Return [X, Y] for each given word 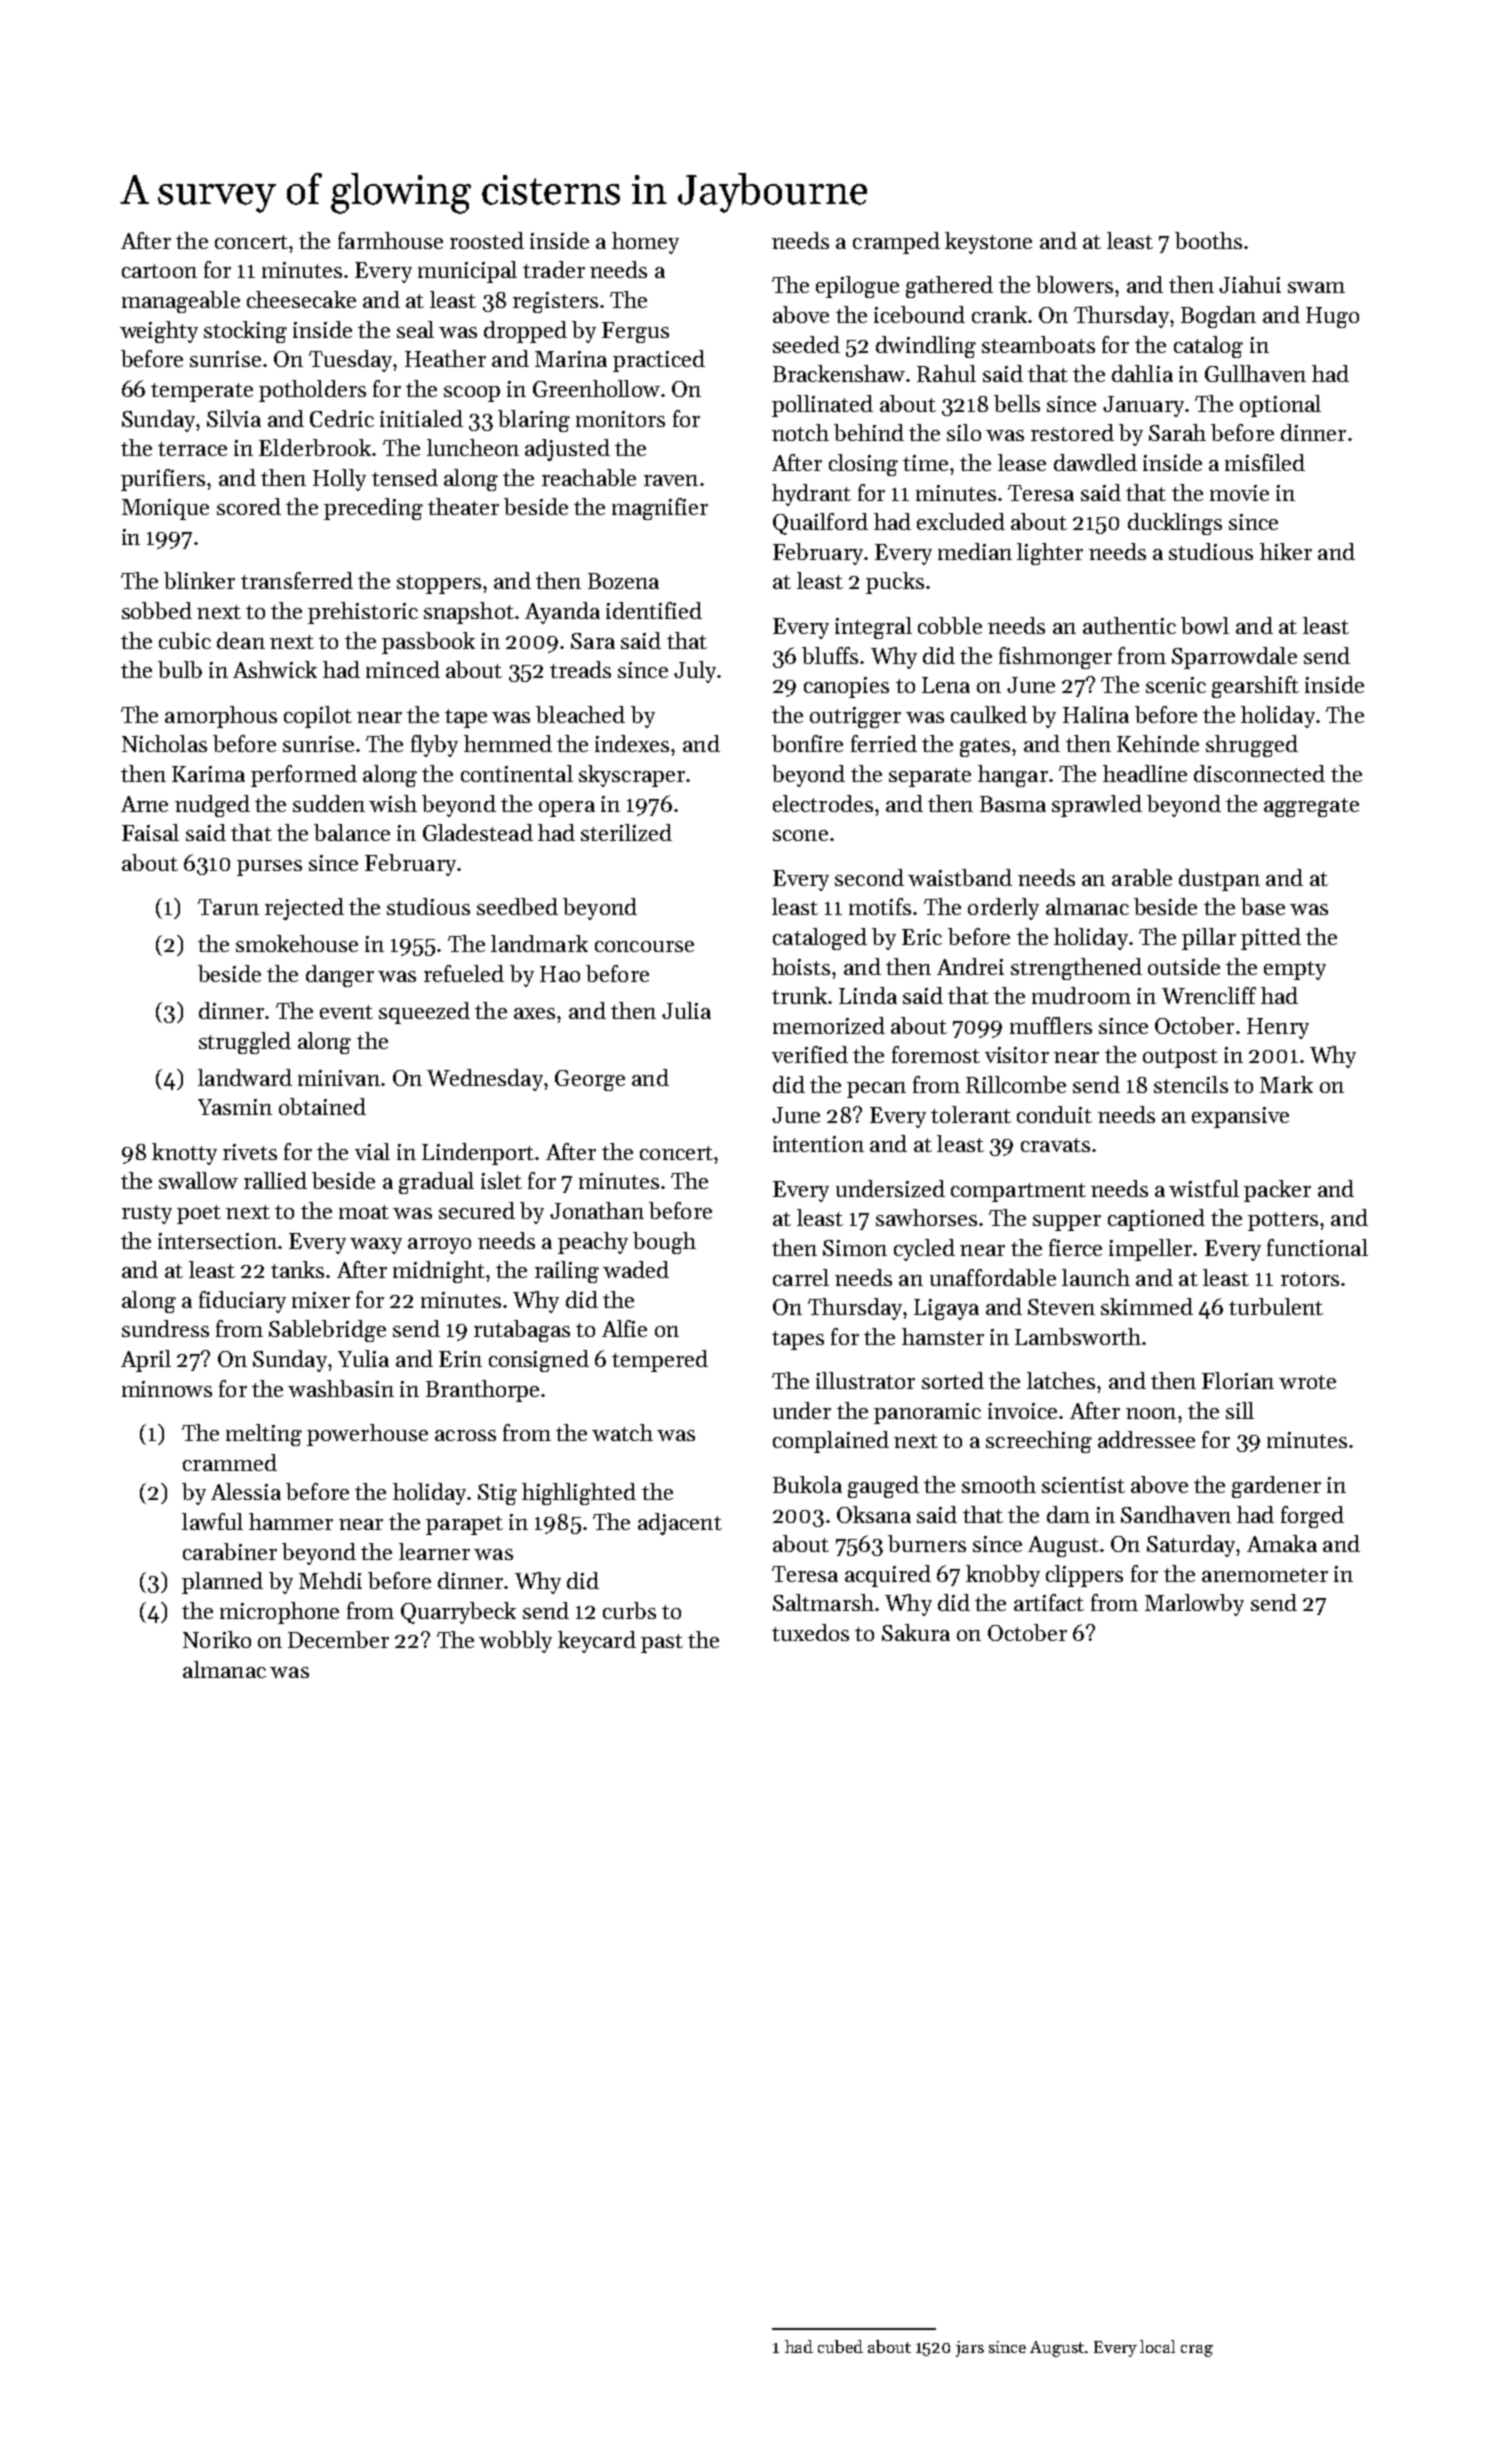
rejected [304, 909]
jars [970, 2349]
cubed [840, 2346]
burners [927, 1543]
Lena [946, 685]
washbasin [341, 1388]
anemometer [1265, 1575]
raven [671, 480]
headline [1145, 773]
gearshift [1255, 687]
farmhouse [390, 240]
